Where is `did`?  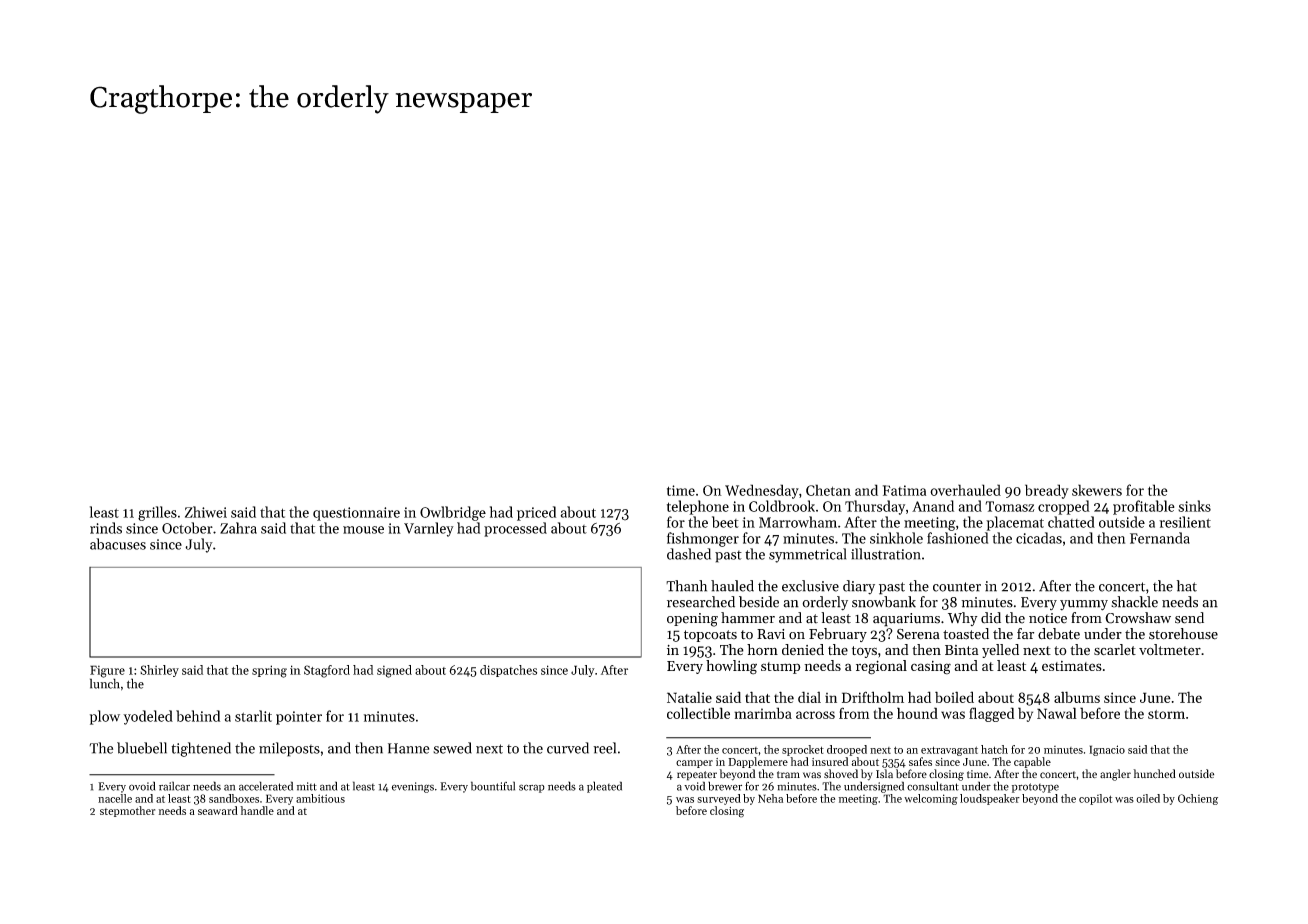
did is located at coordinates (991, 618).
